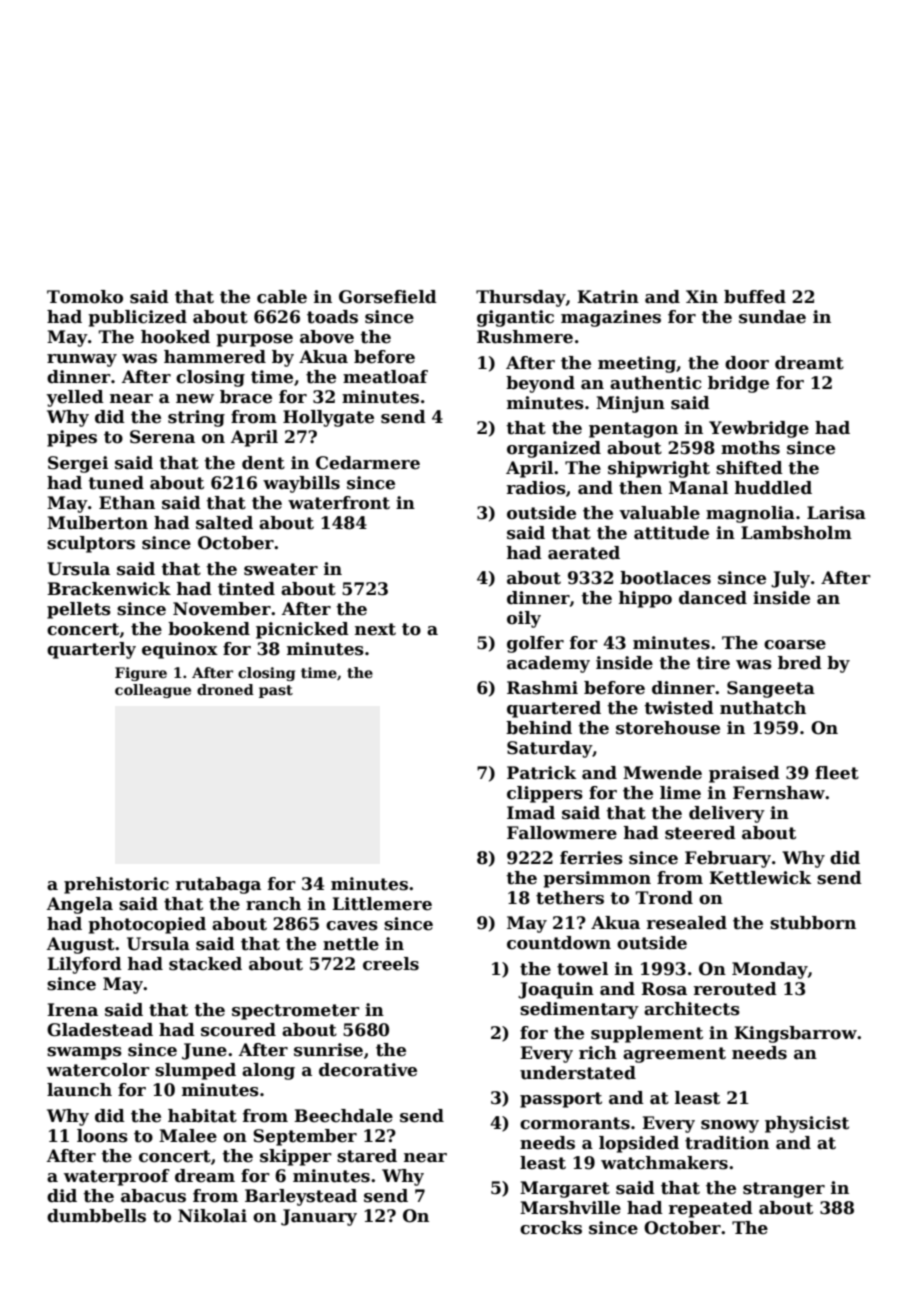 The width and height of the screenshot is (924, 1308). Describe the element at coordinates (771, 689) in the screenshot. I see `Sangeeta` at that location.
